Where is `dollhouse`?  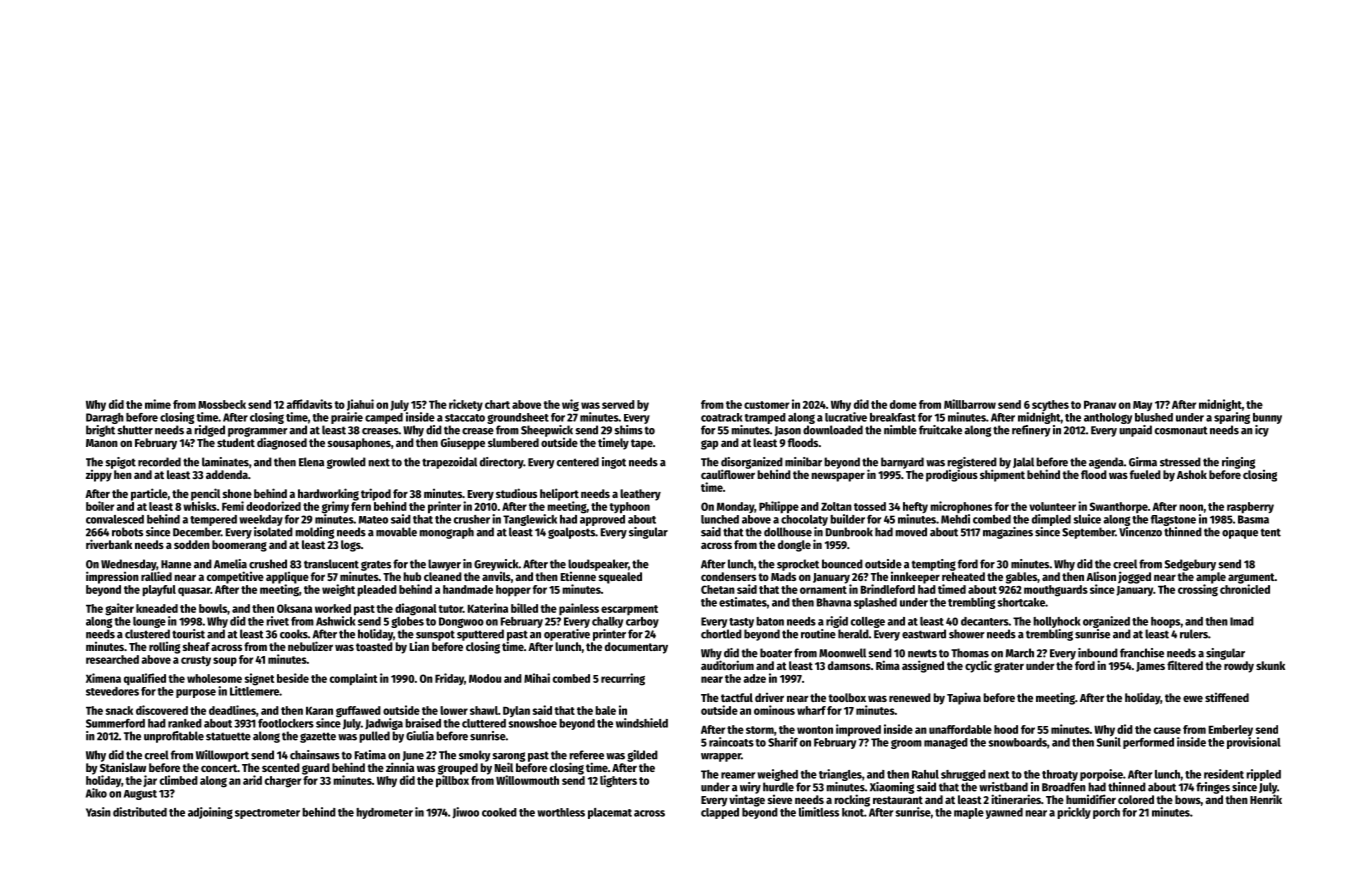
dollhouse is located at coordinates (788, 532).
